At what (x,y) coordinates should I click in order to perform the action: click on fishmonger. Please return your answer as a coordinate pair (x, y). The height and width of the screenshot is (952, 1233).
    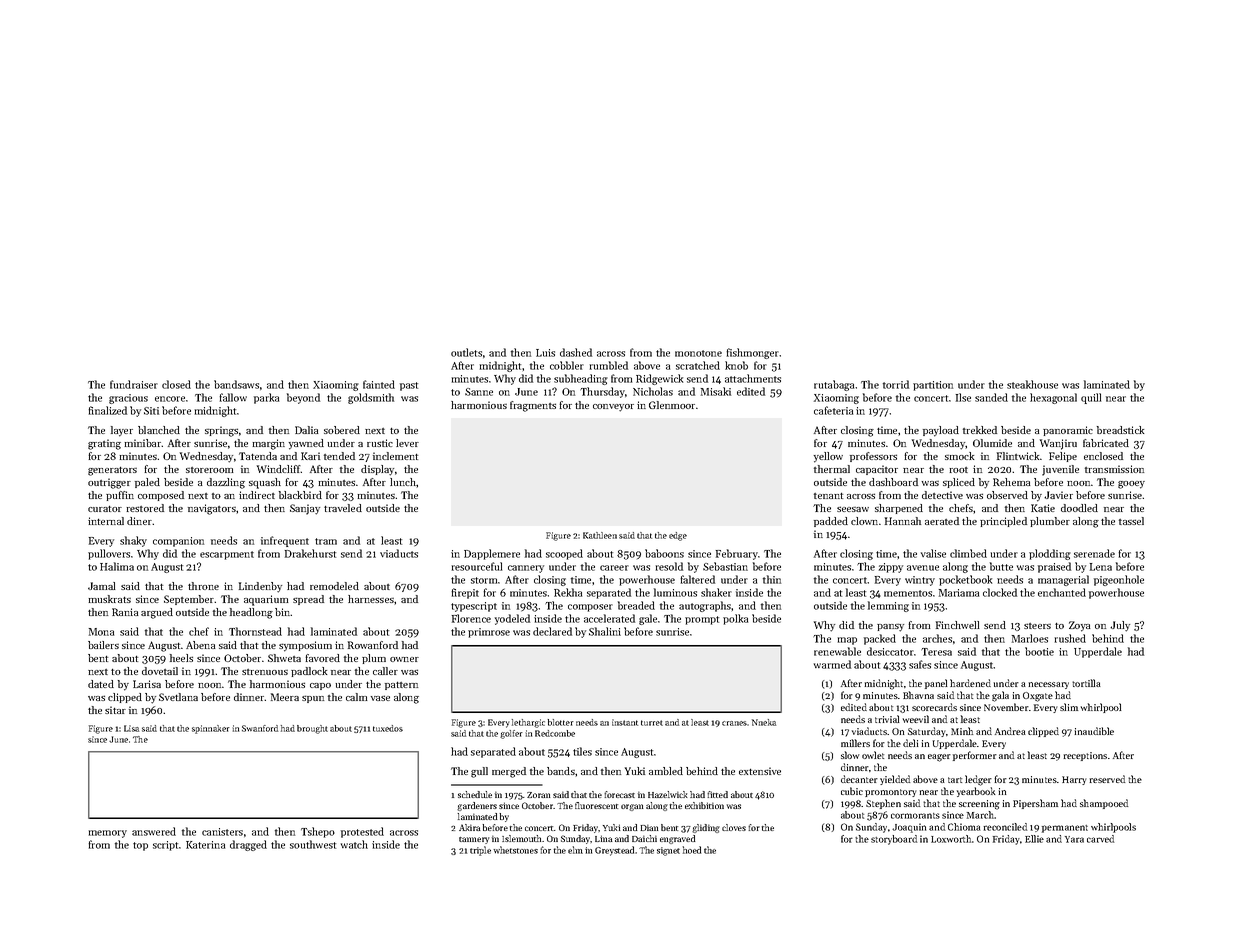
    Looking at the image, I should click on (752, 353).
